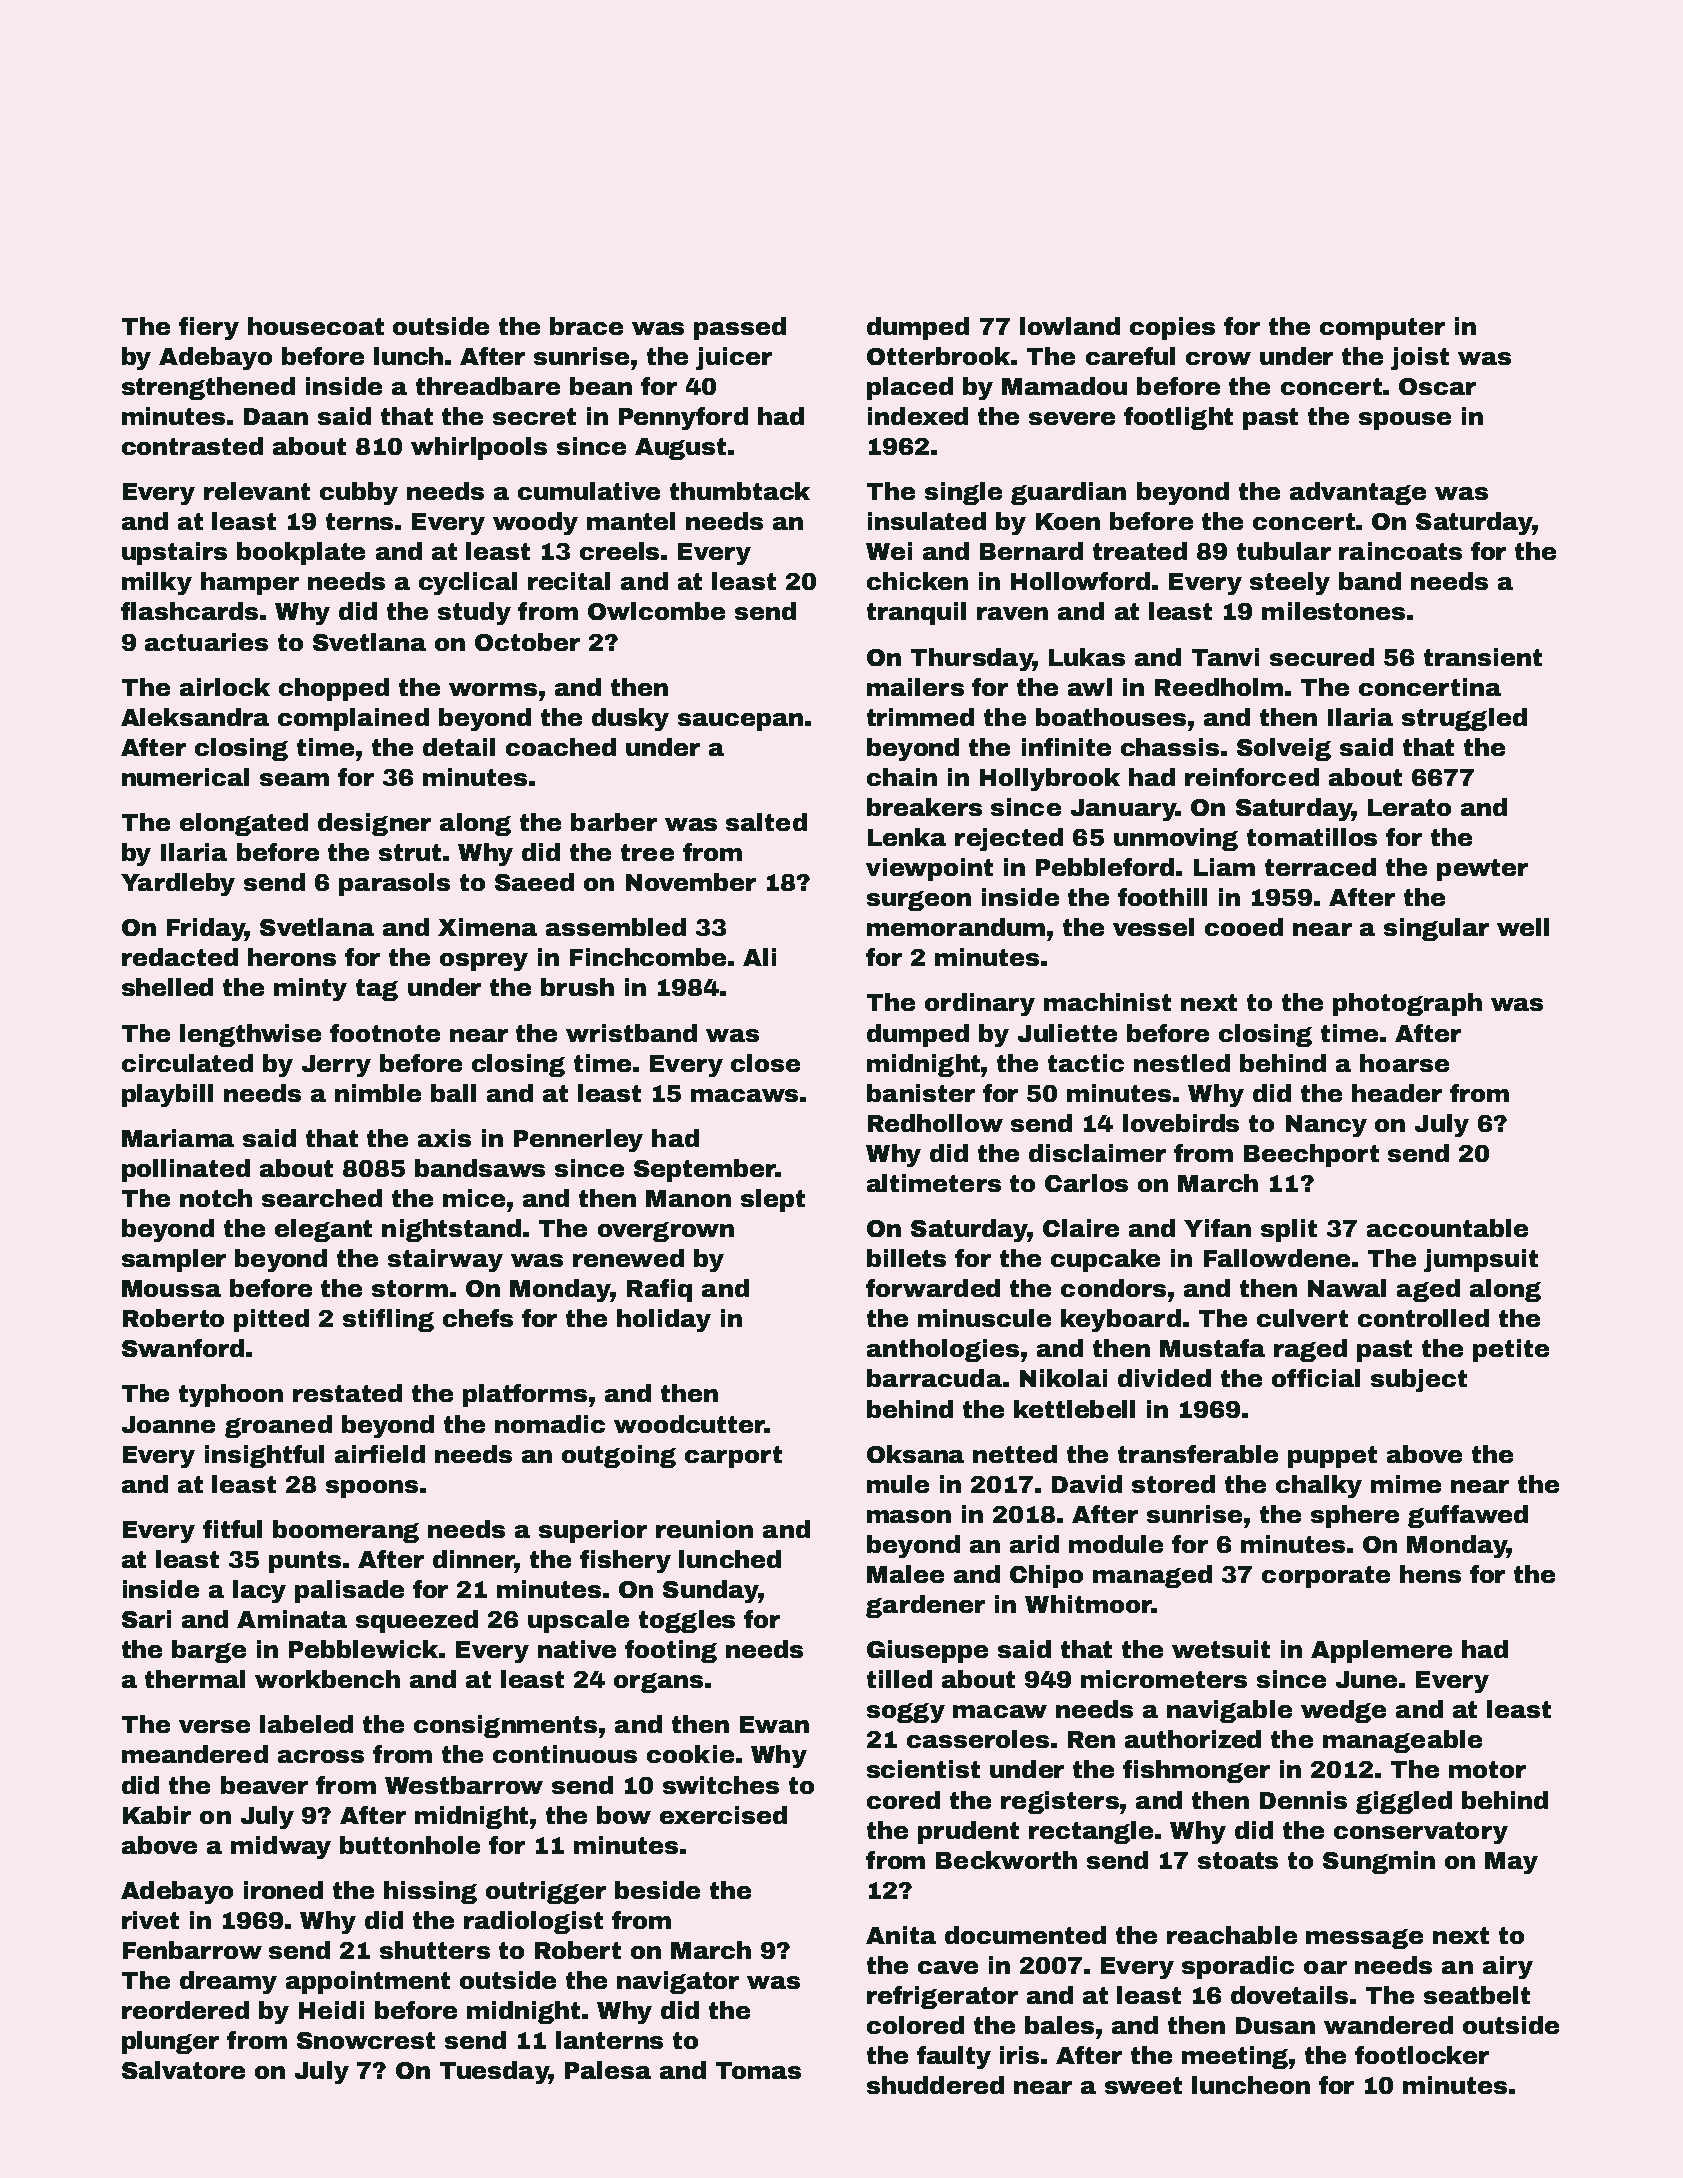 The width and height of the screenshot is (1683, 2178). I want to click on carport, so click(733, 1457).
